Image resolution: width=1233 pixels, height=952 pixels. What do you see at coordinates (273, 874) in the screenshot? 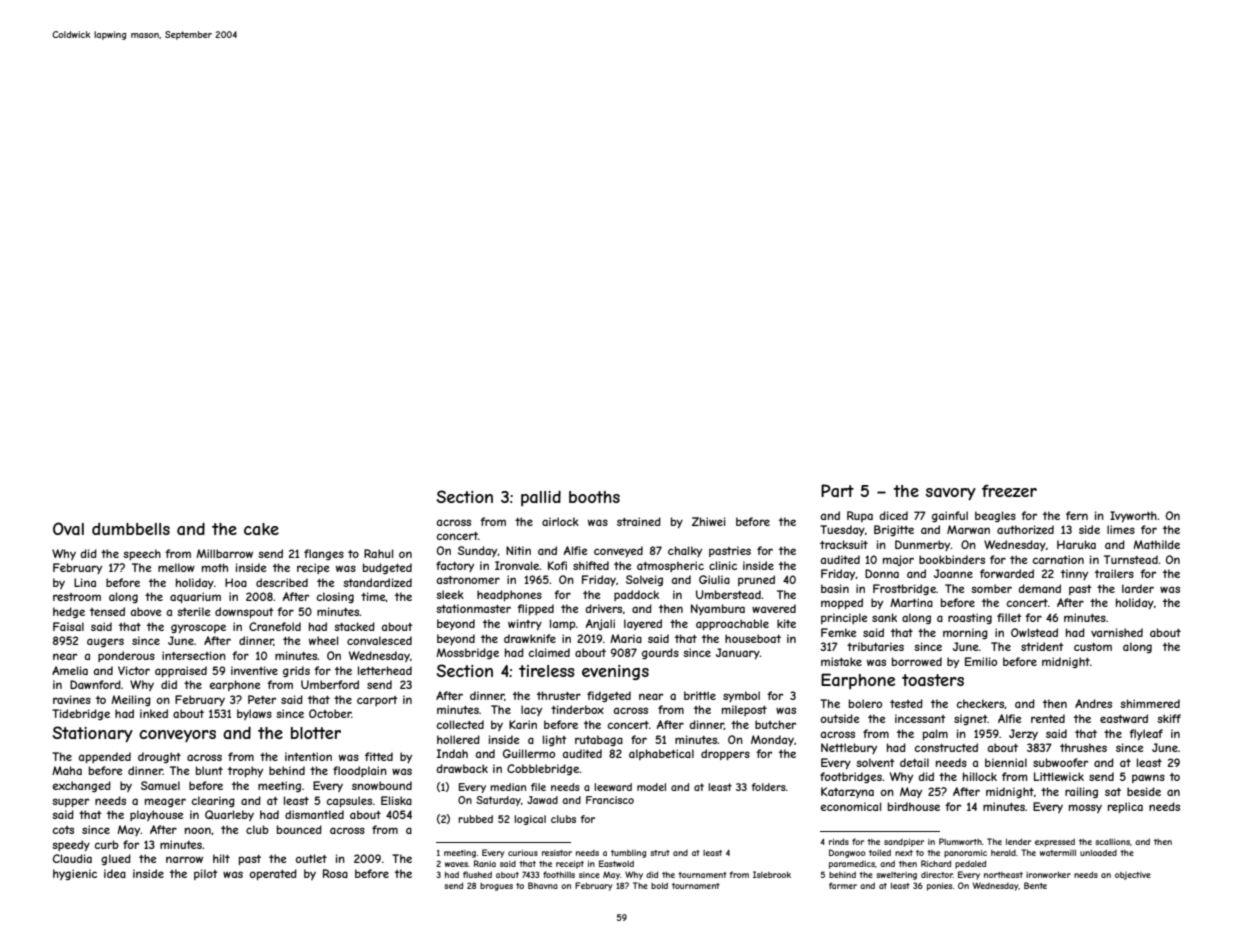
I see `operated` at bounding box center [273, 874].
